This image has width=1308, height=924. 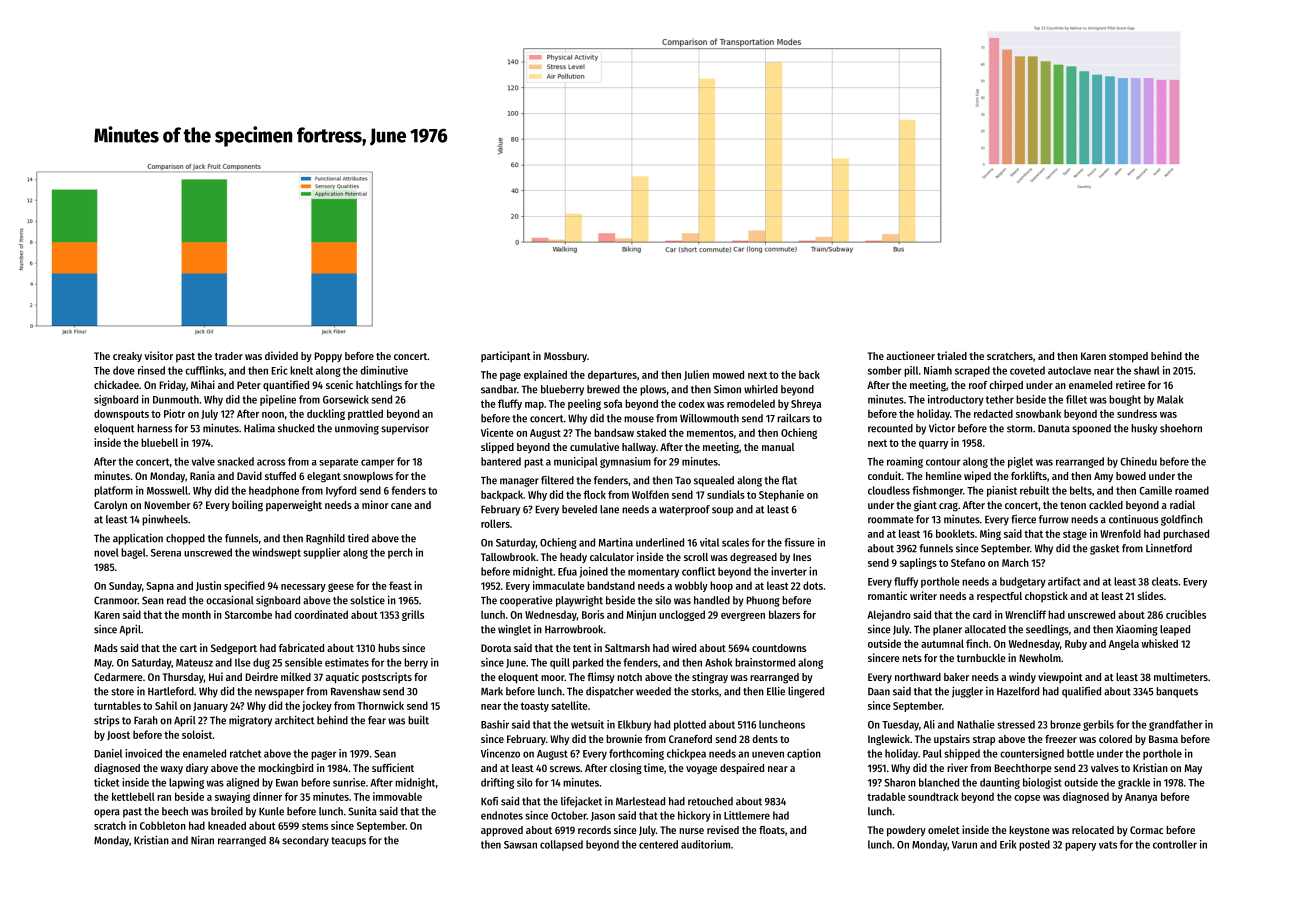 What do you see at coordinates (497, 783) in the image?
I see `drifting` at bounding box center [497, 783].
